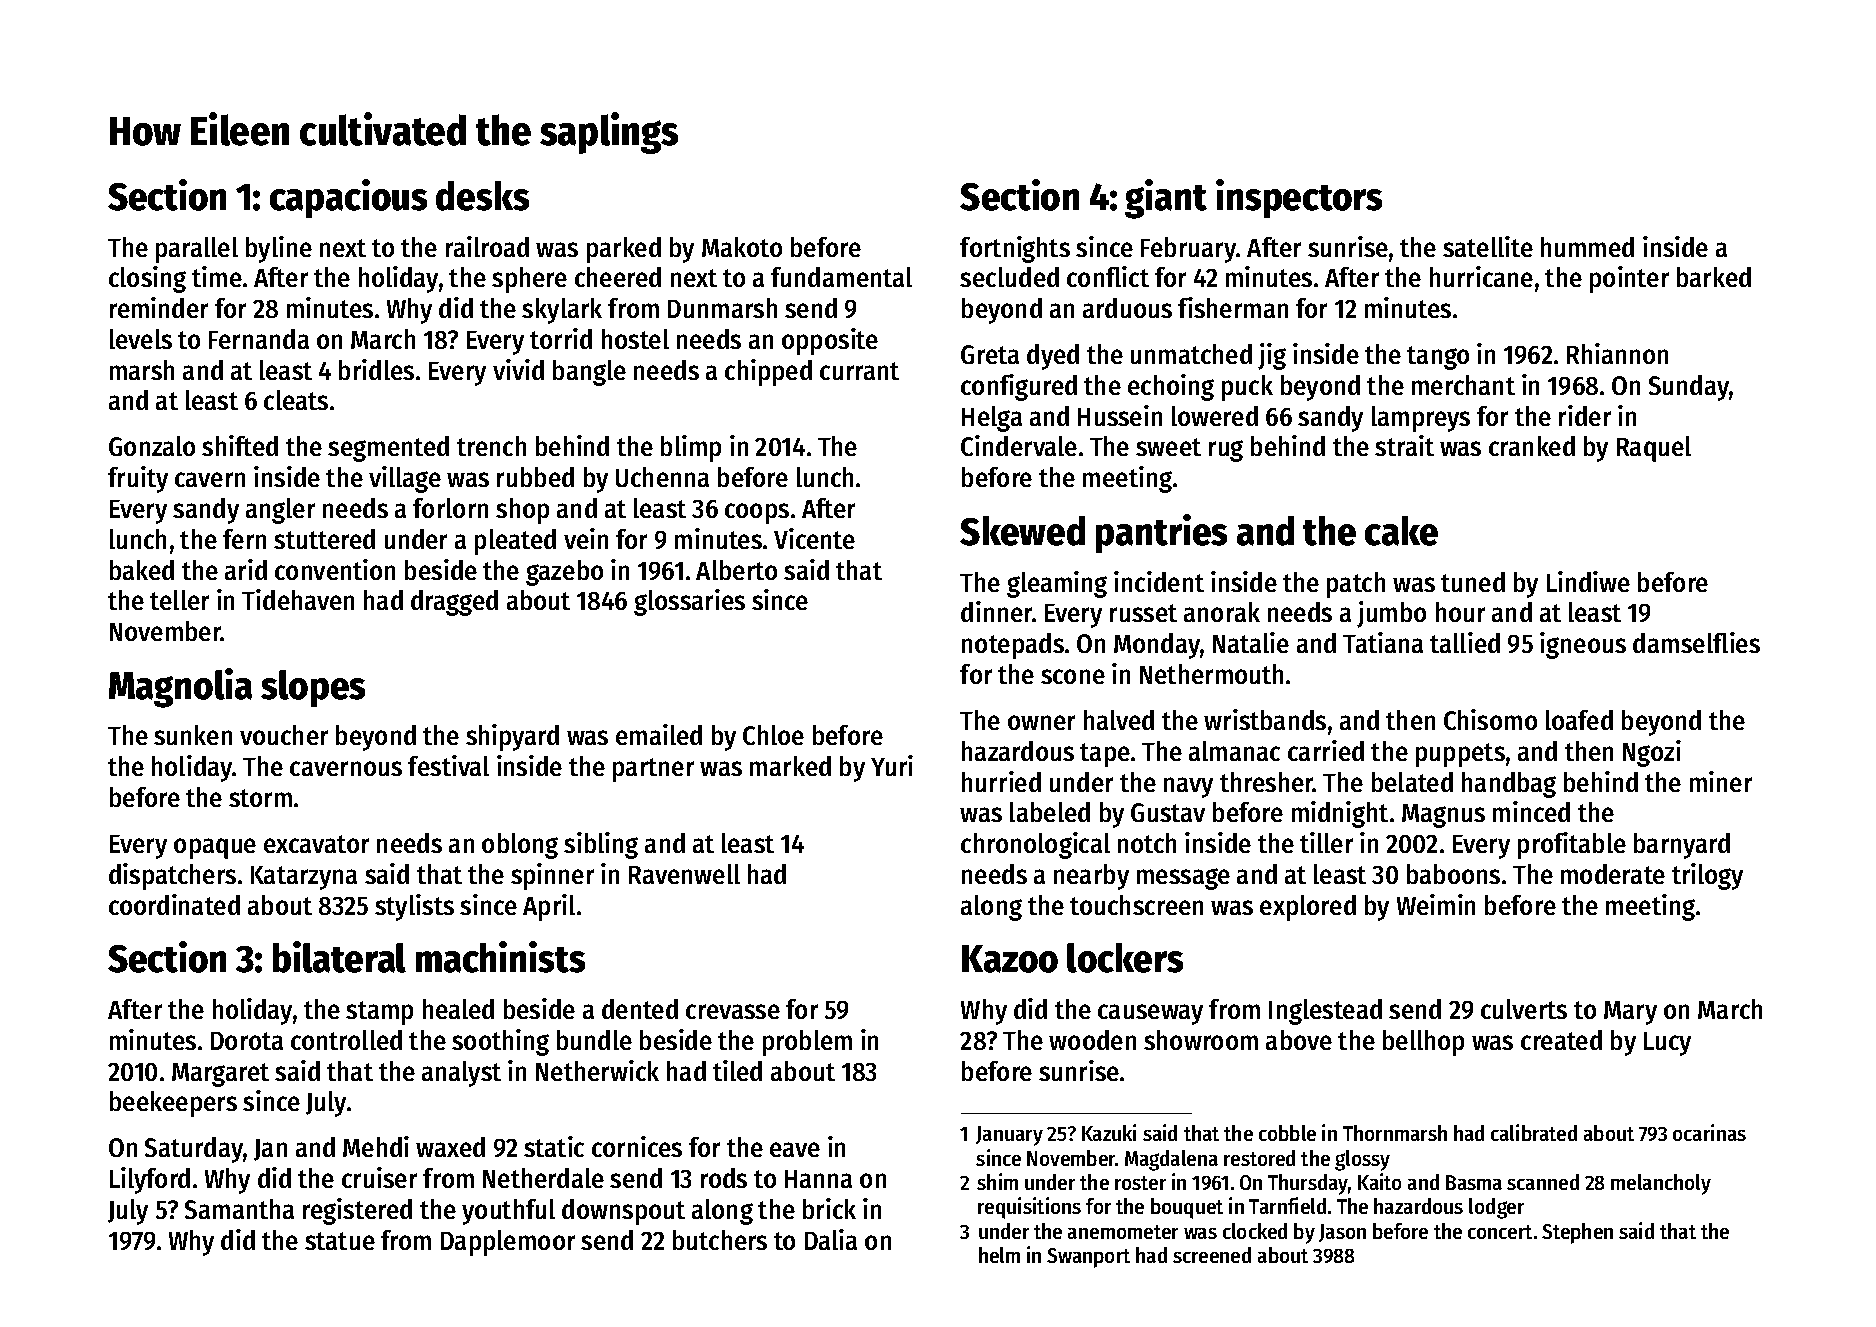 Image resolution: width=1876 pixels, height=1327 pixels. Describe the element at coordinates (1166, 199) in the screenshot. I see `giant` at that location.
